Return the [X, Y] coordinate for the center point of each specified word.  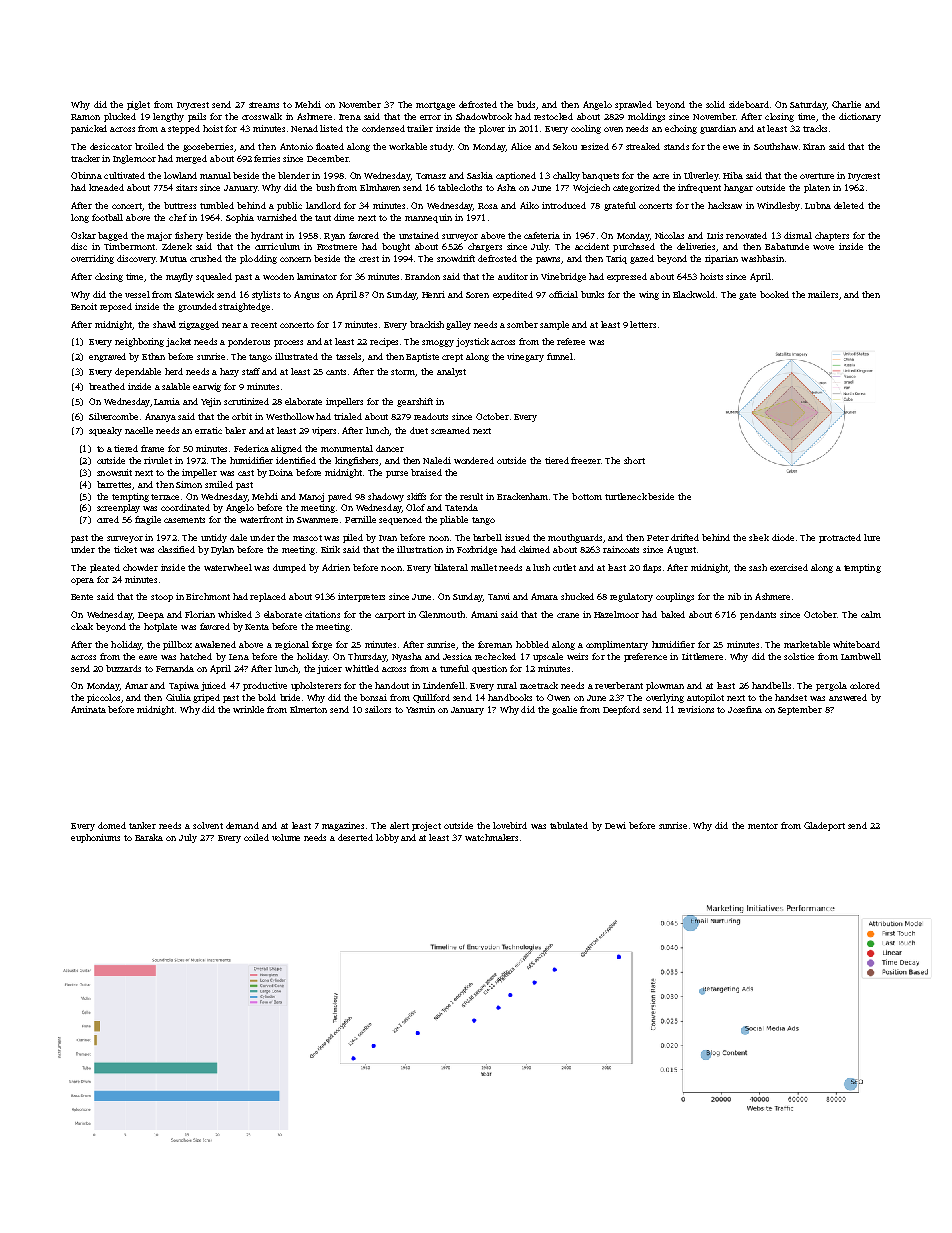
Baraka [149, 837]
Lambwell [861, 656]
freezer [586, 460]
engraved [107, 357]
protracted [840, 538]
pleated [105, 568]
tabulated [569, 825]
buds [526, 104]
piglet [138, 105]
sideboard [749, 104]
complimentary [617, 645]
